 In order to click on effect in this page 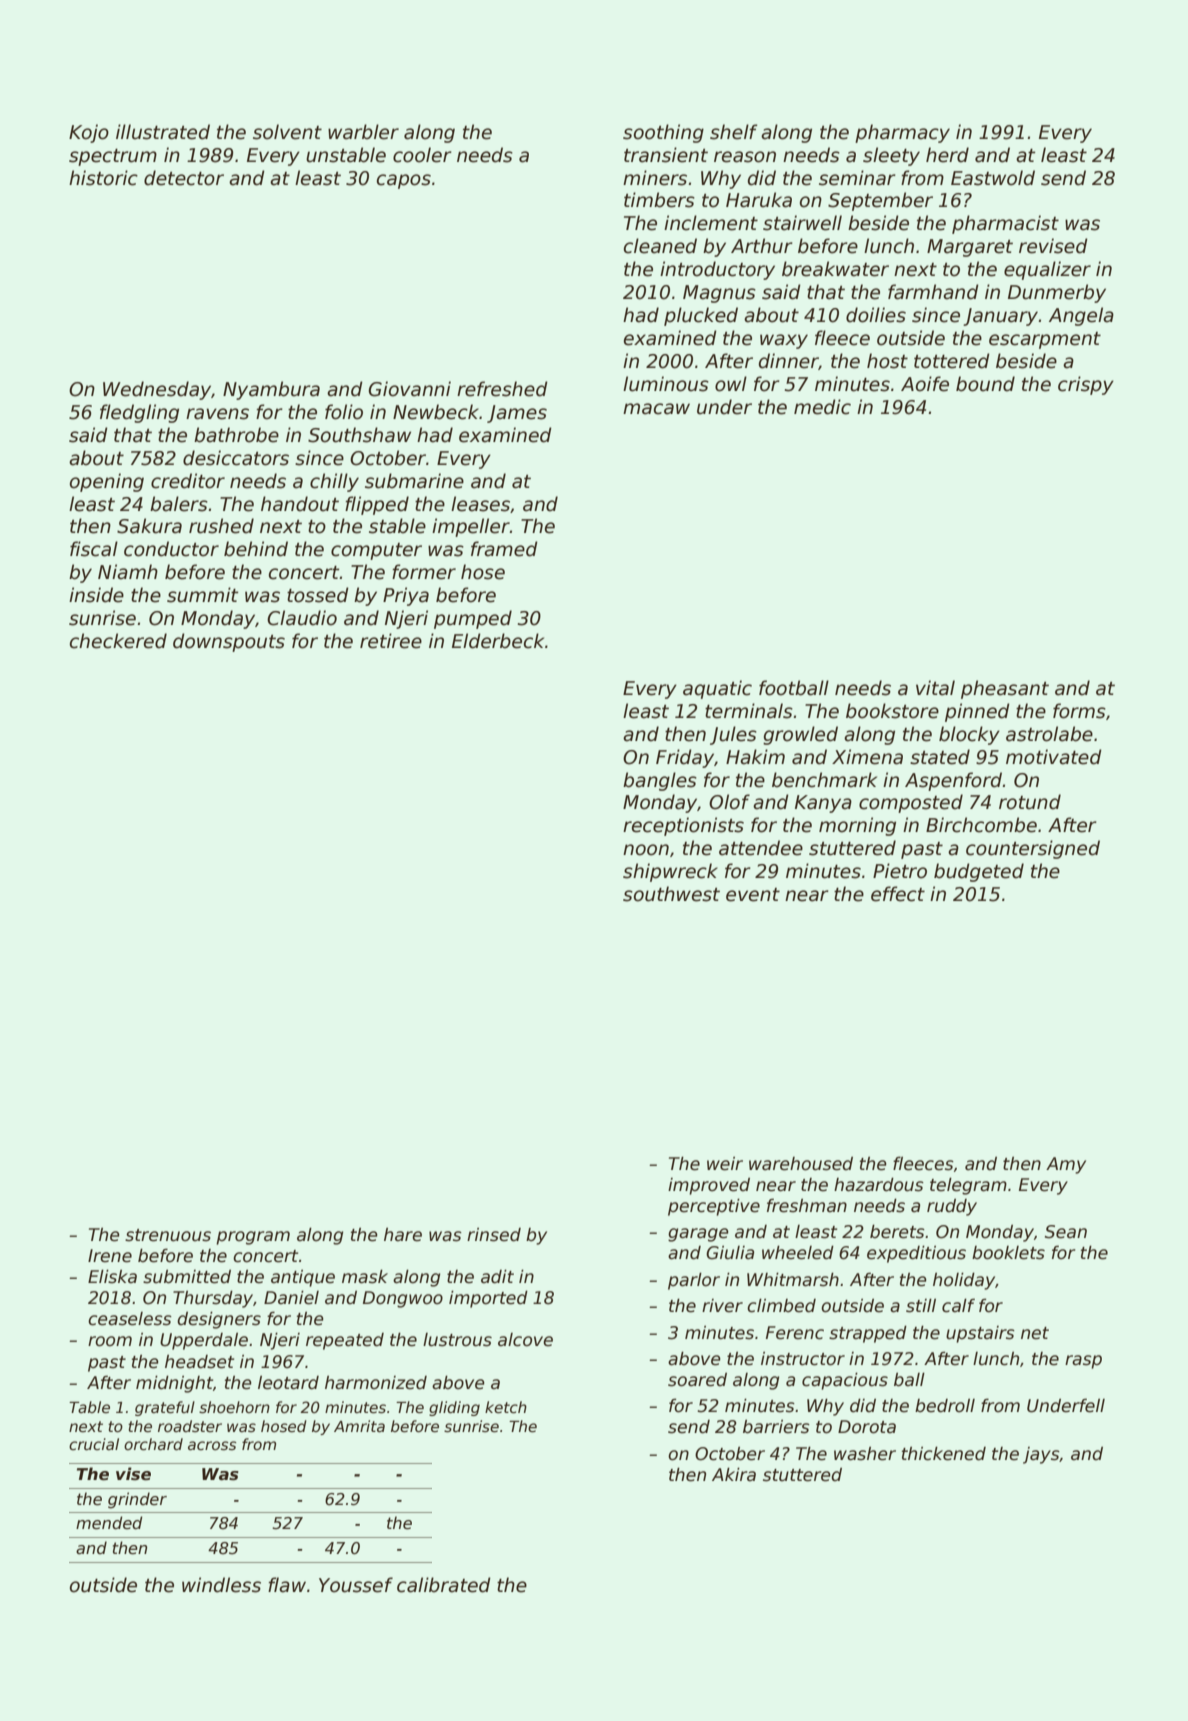, I will do `click(898, 894)`.
